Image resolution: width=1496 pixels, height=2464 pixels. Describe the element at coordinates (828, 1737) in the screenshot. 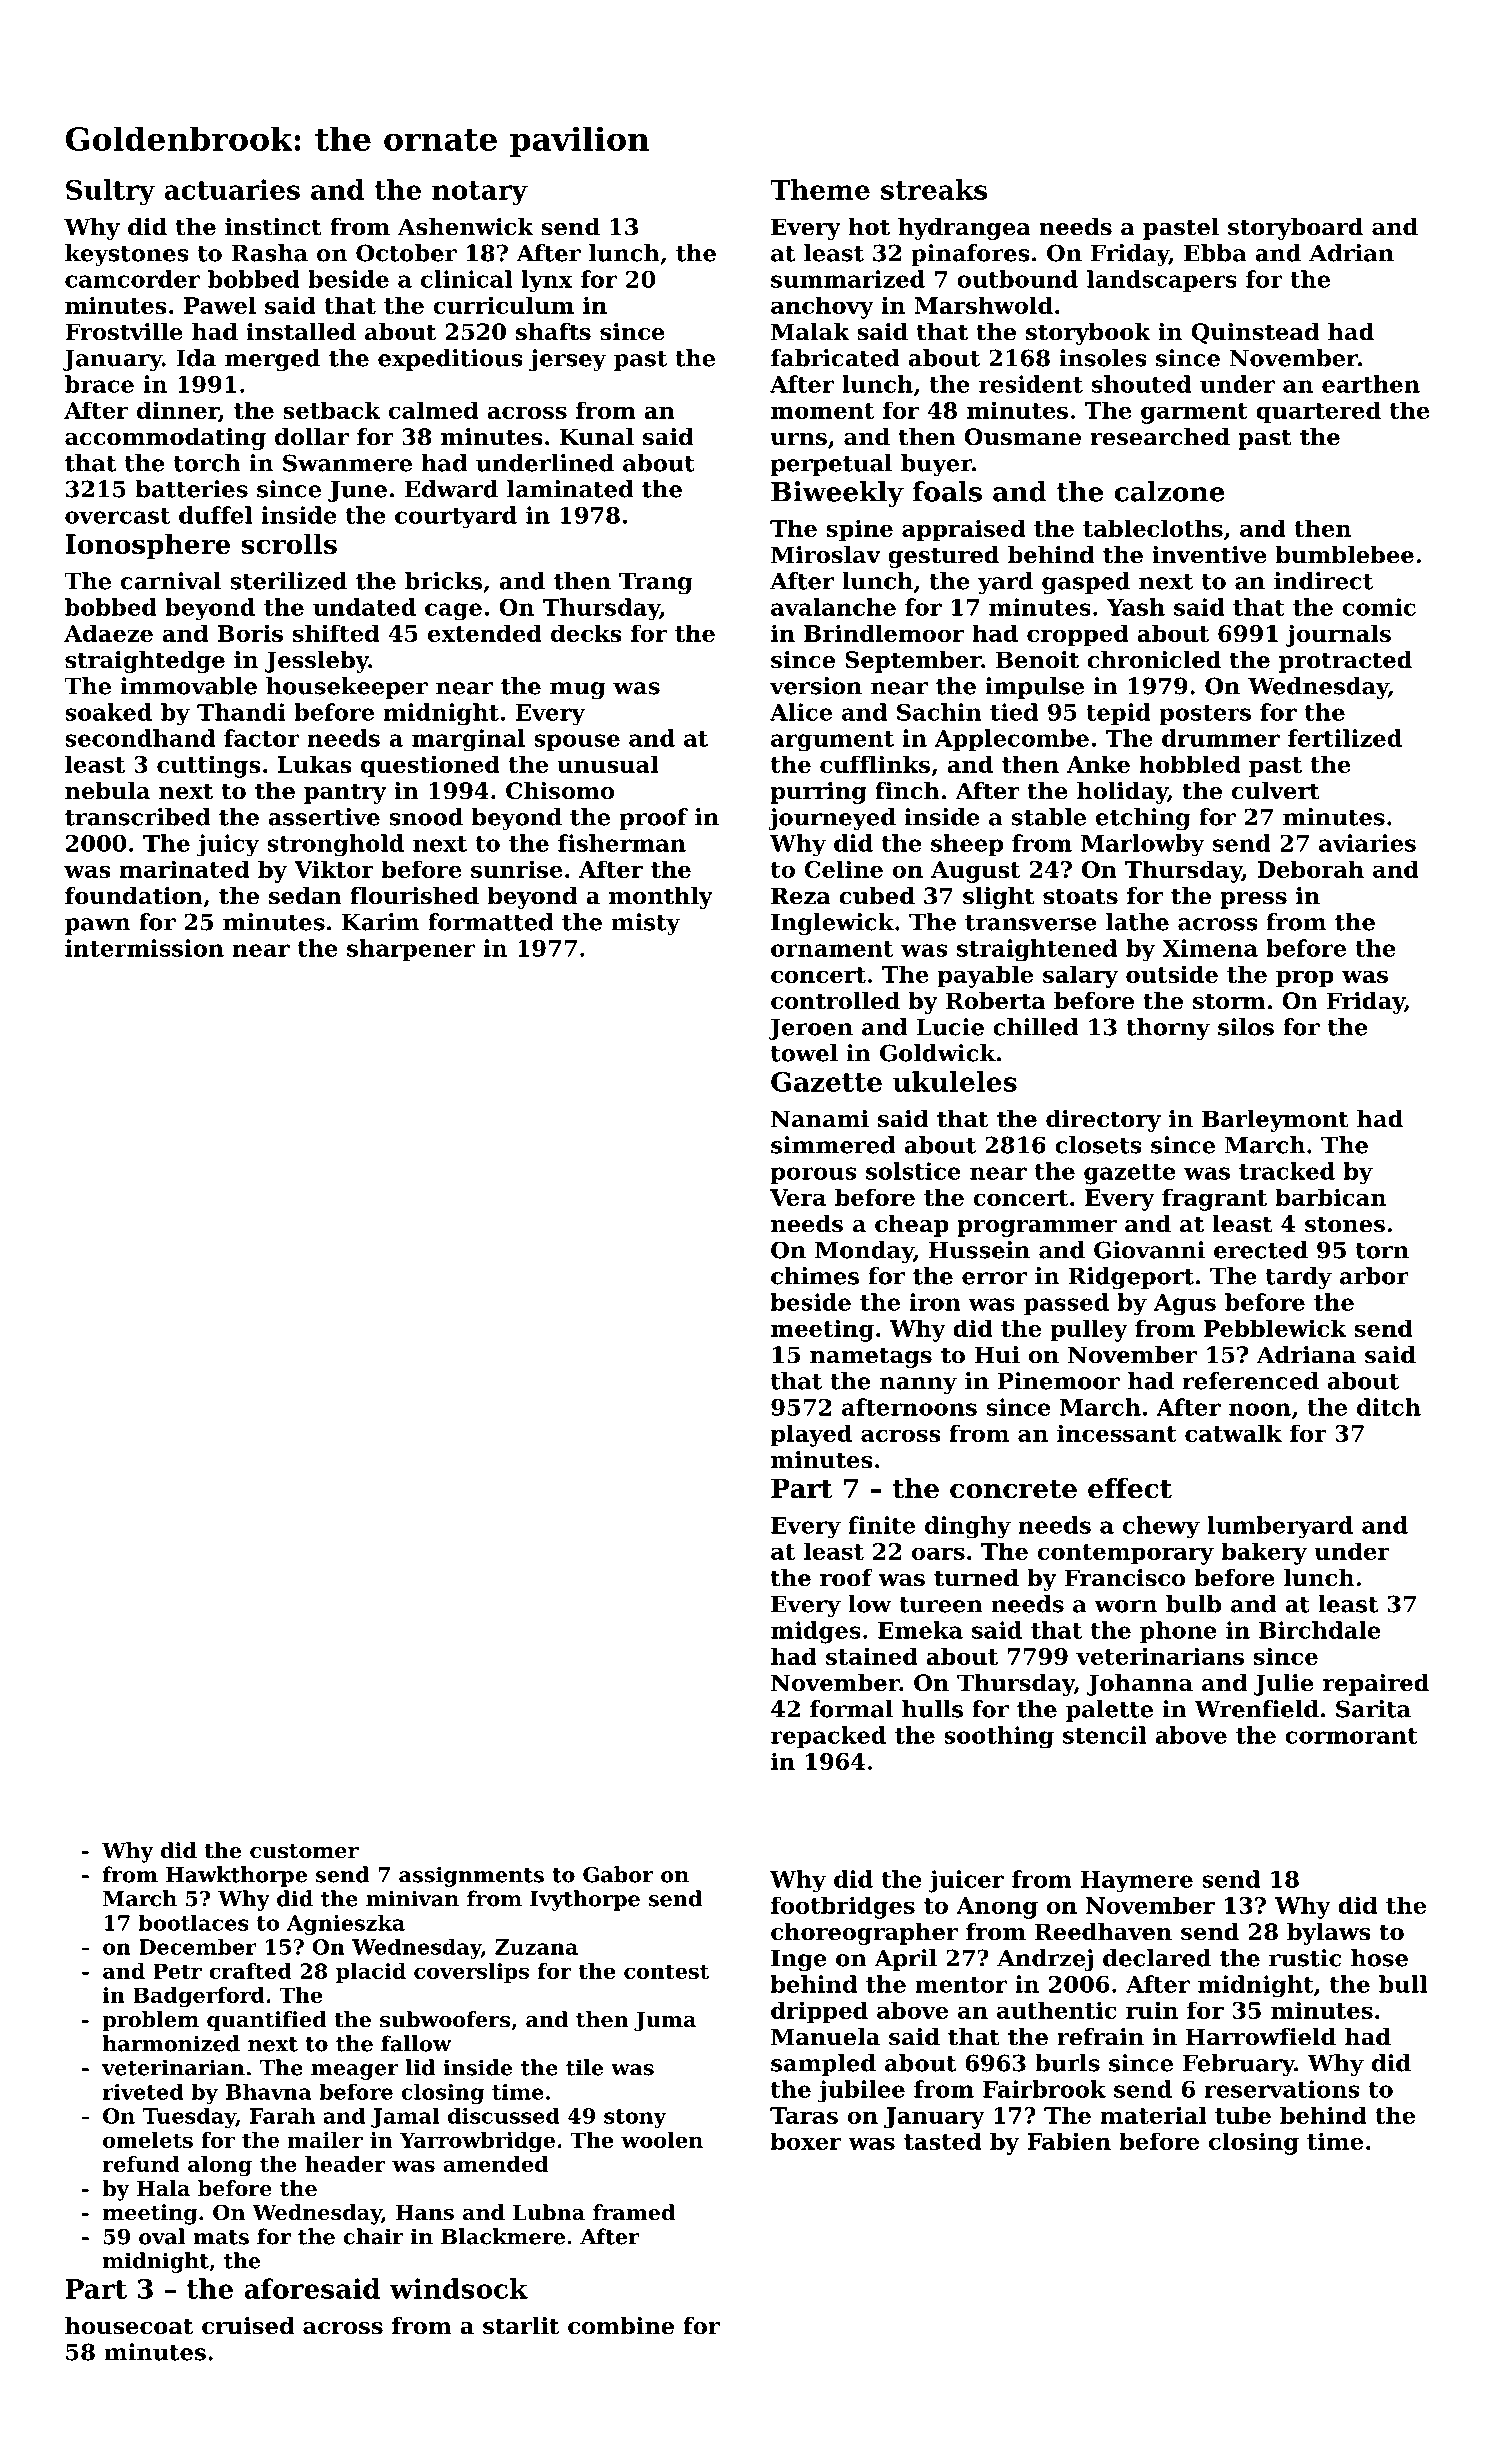

I see `repacked` at that location.
